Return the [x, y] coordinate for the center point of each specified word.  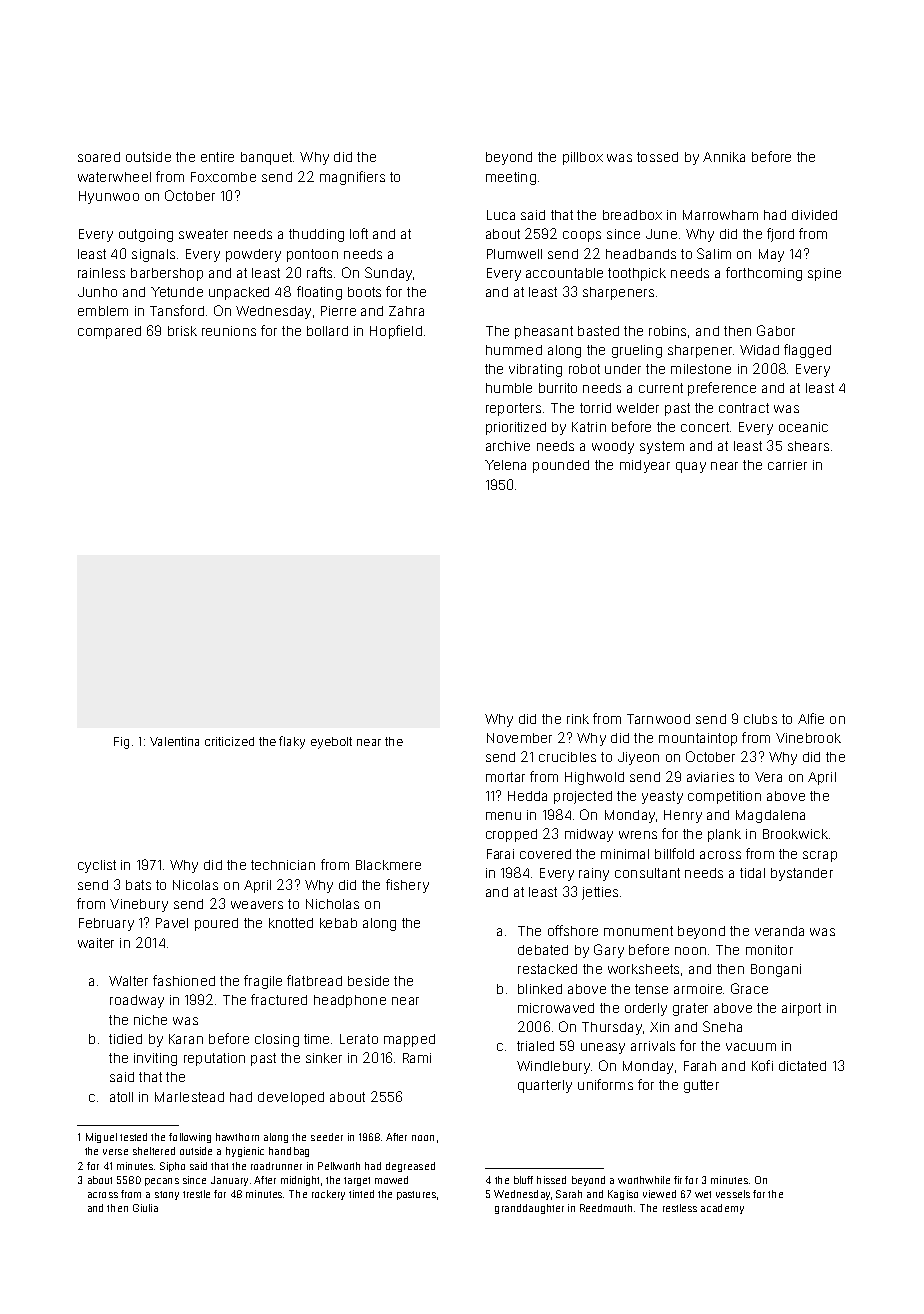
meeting [511, 178]
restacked [547, 969]
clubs [760, 719]
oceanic [803, 427]
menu [503, 816]
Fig [121, 743]
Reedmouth [606, 1208]
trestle [196, 1194]
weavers [257, 905]
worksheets [643, 969]
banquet [266, 158]
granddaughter [529, 1209]
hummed [514, 350]
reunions [229, 331]
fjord [780, 235]
